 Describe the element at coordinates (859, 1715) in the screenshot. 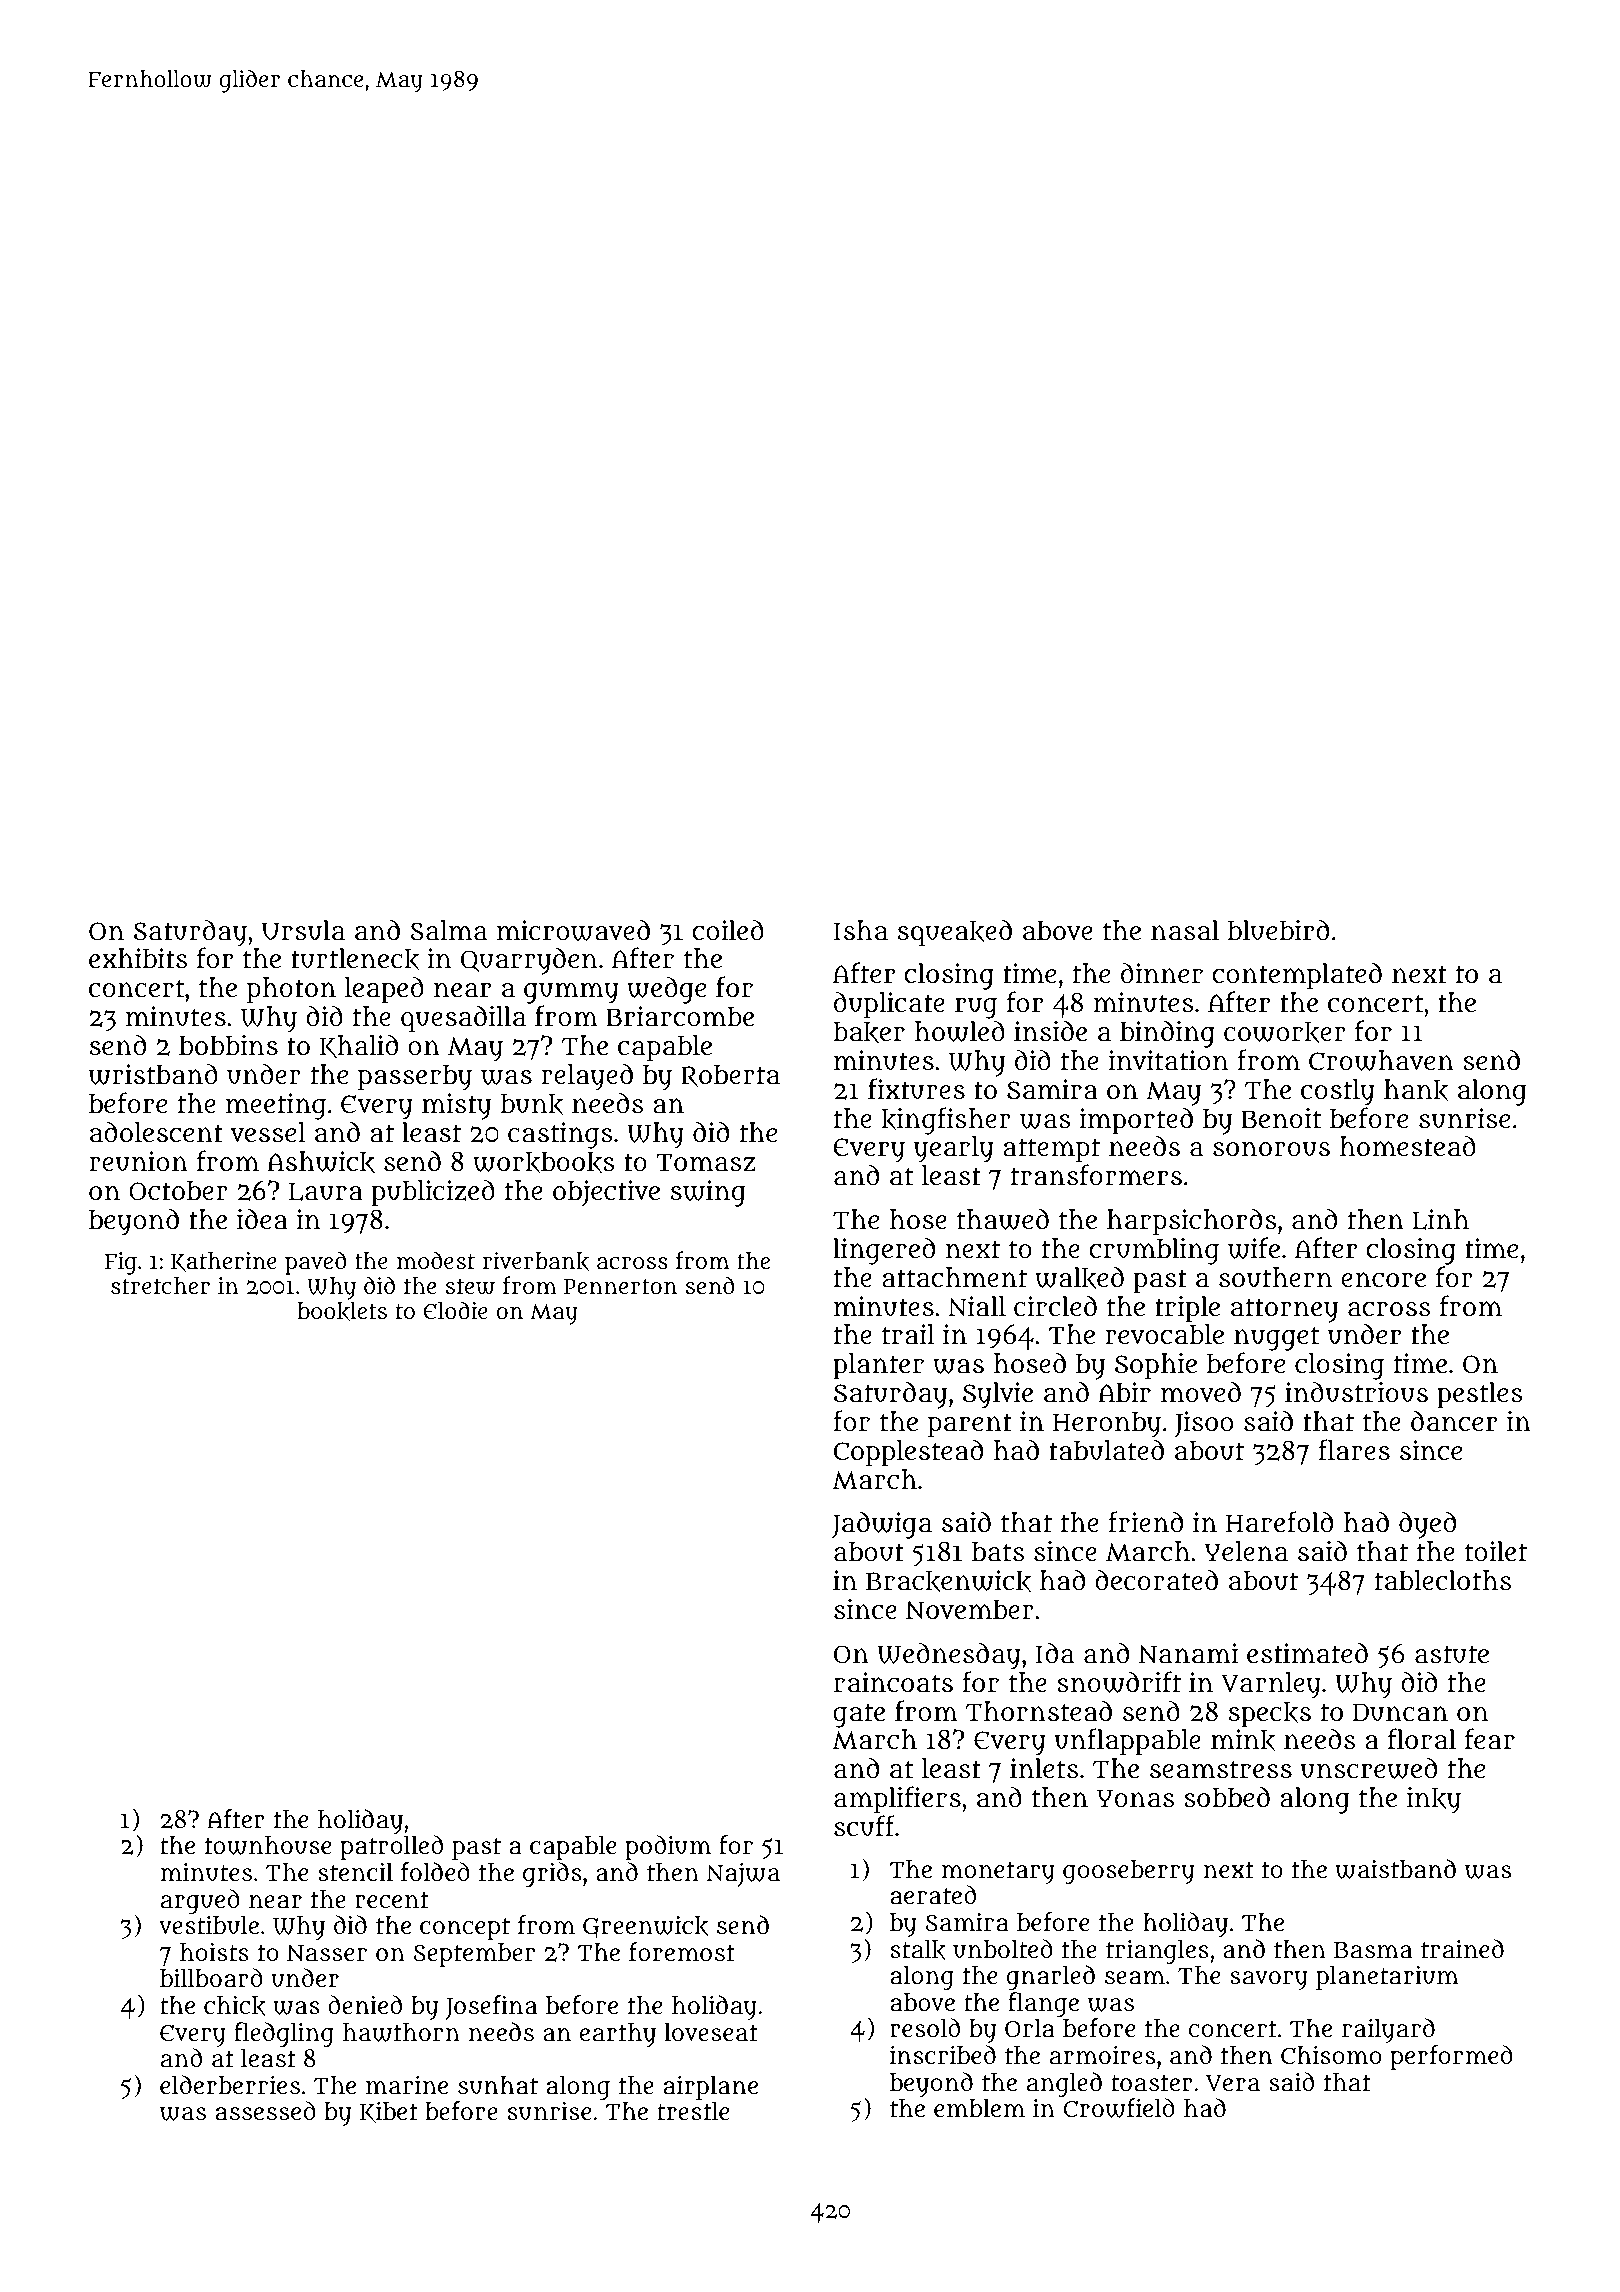

I see `gate` at that location.
